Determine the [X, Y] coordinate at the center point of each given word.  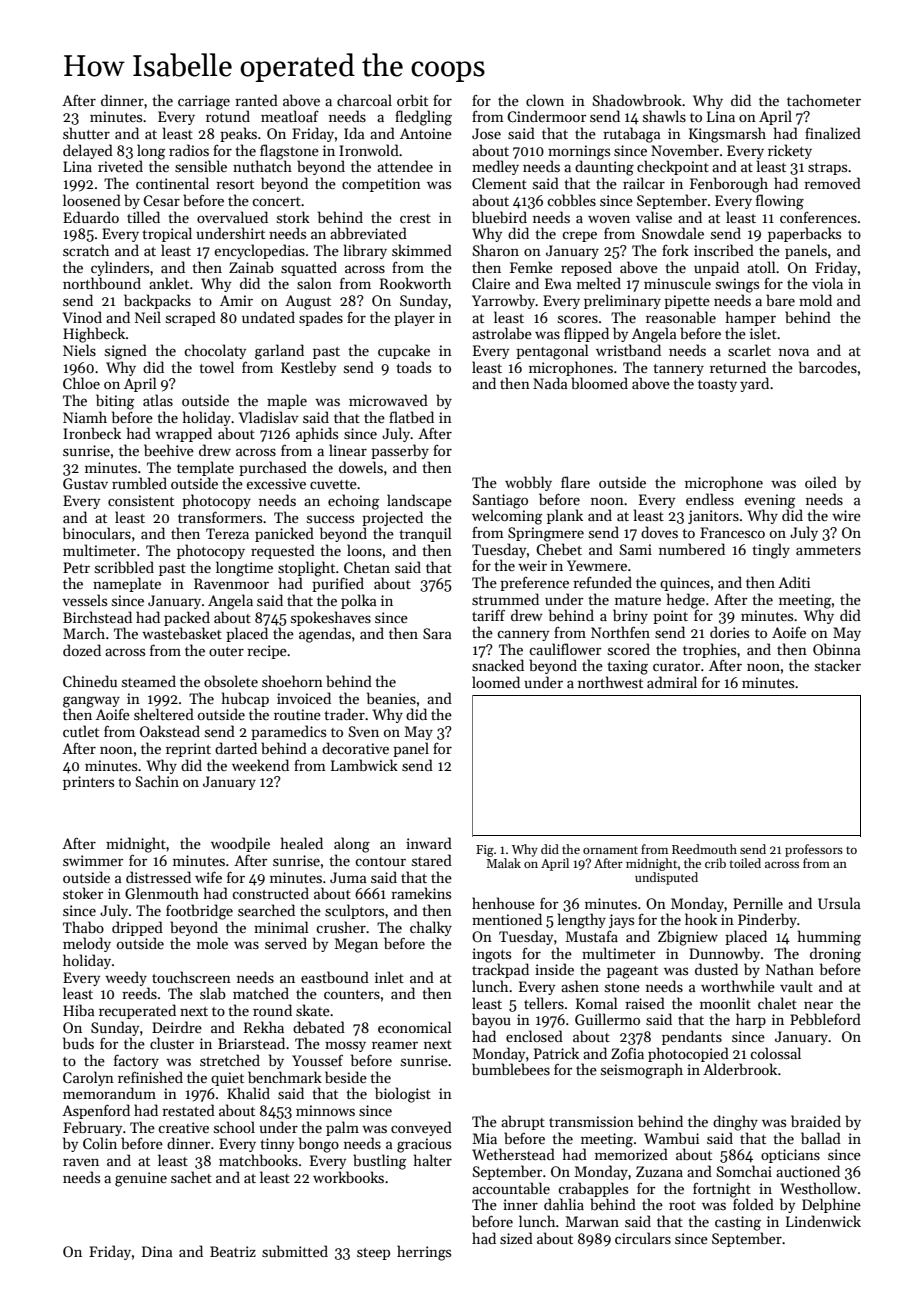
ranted [256, 100]
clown [545, 100]
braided [816, 1121]
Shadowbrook [637, 100]
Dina [157, 1251]
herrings [424, 1253]
